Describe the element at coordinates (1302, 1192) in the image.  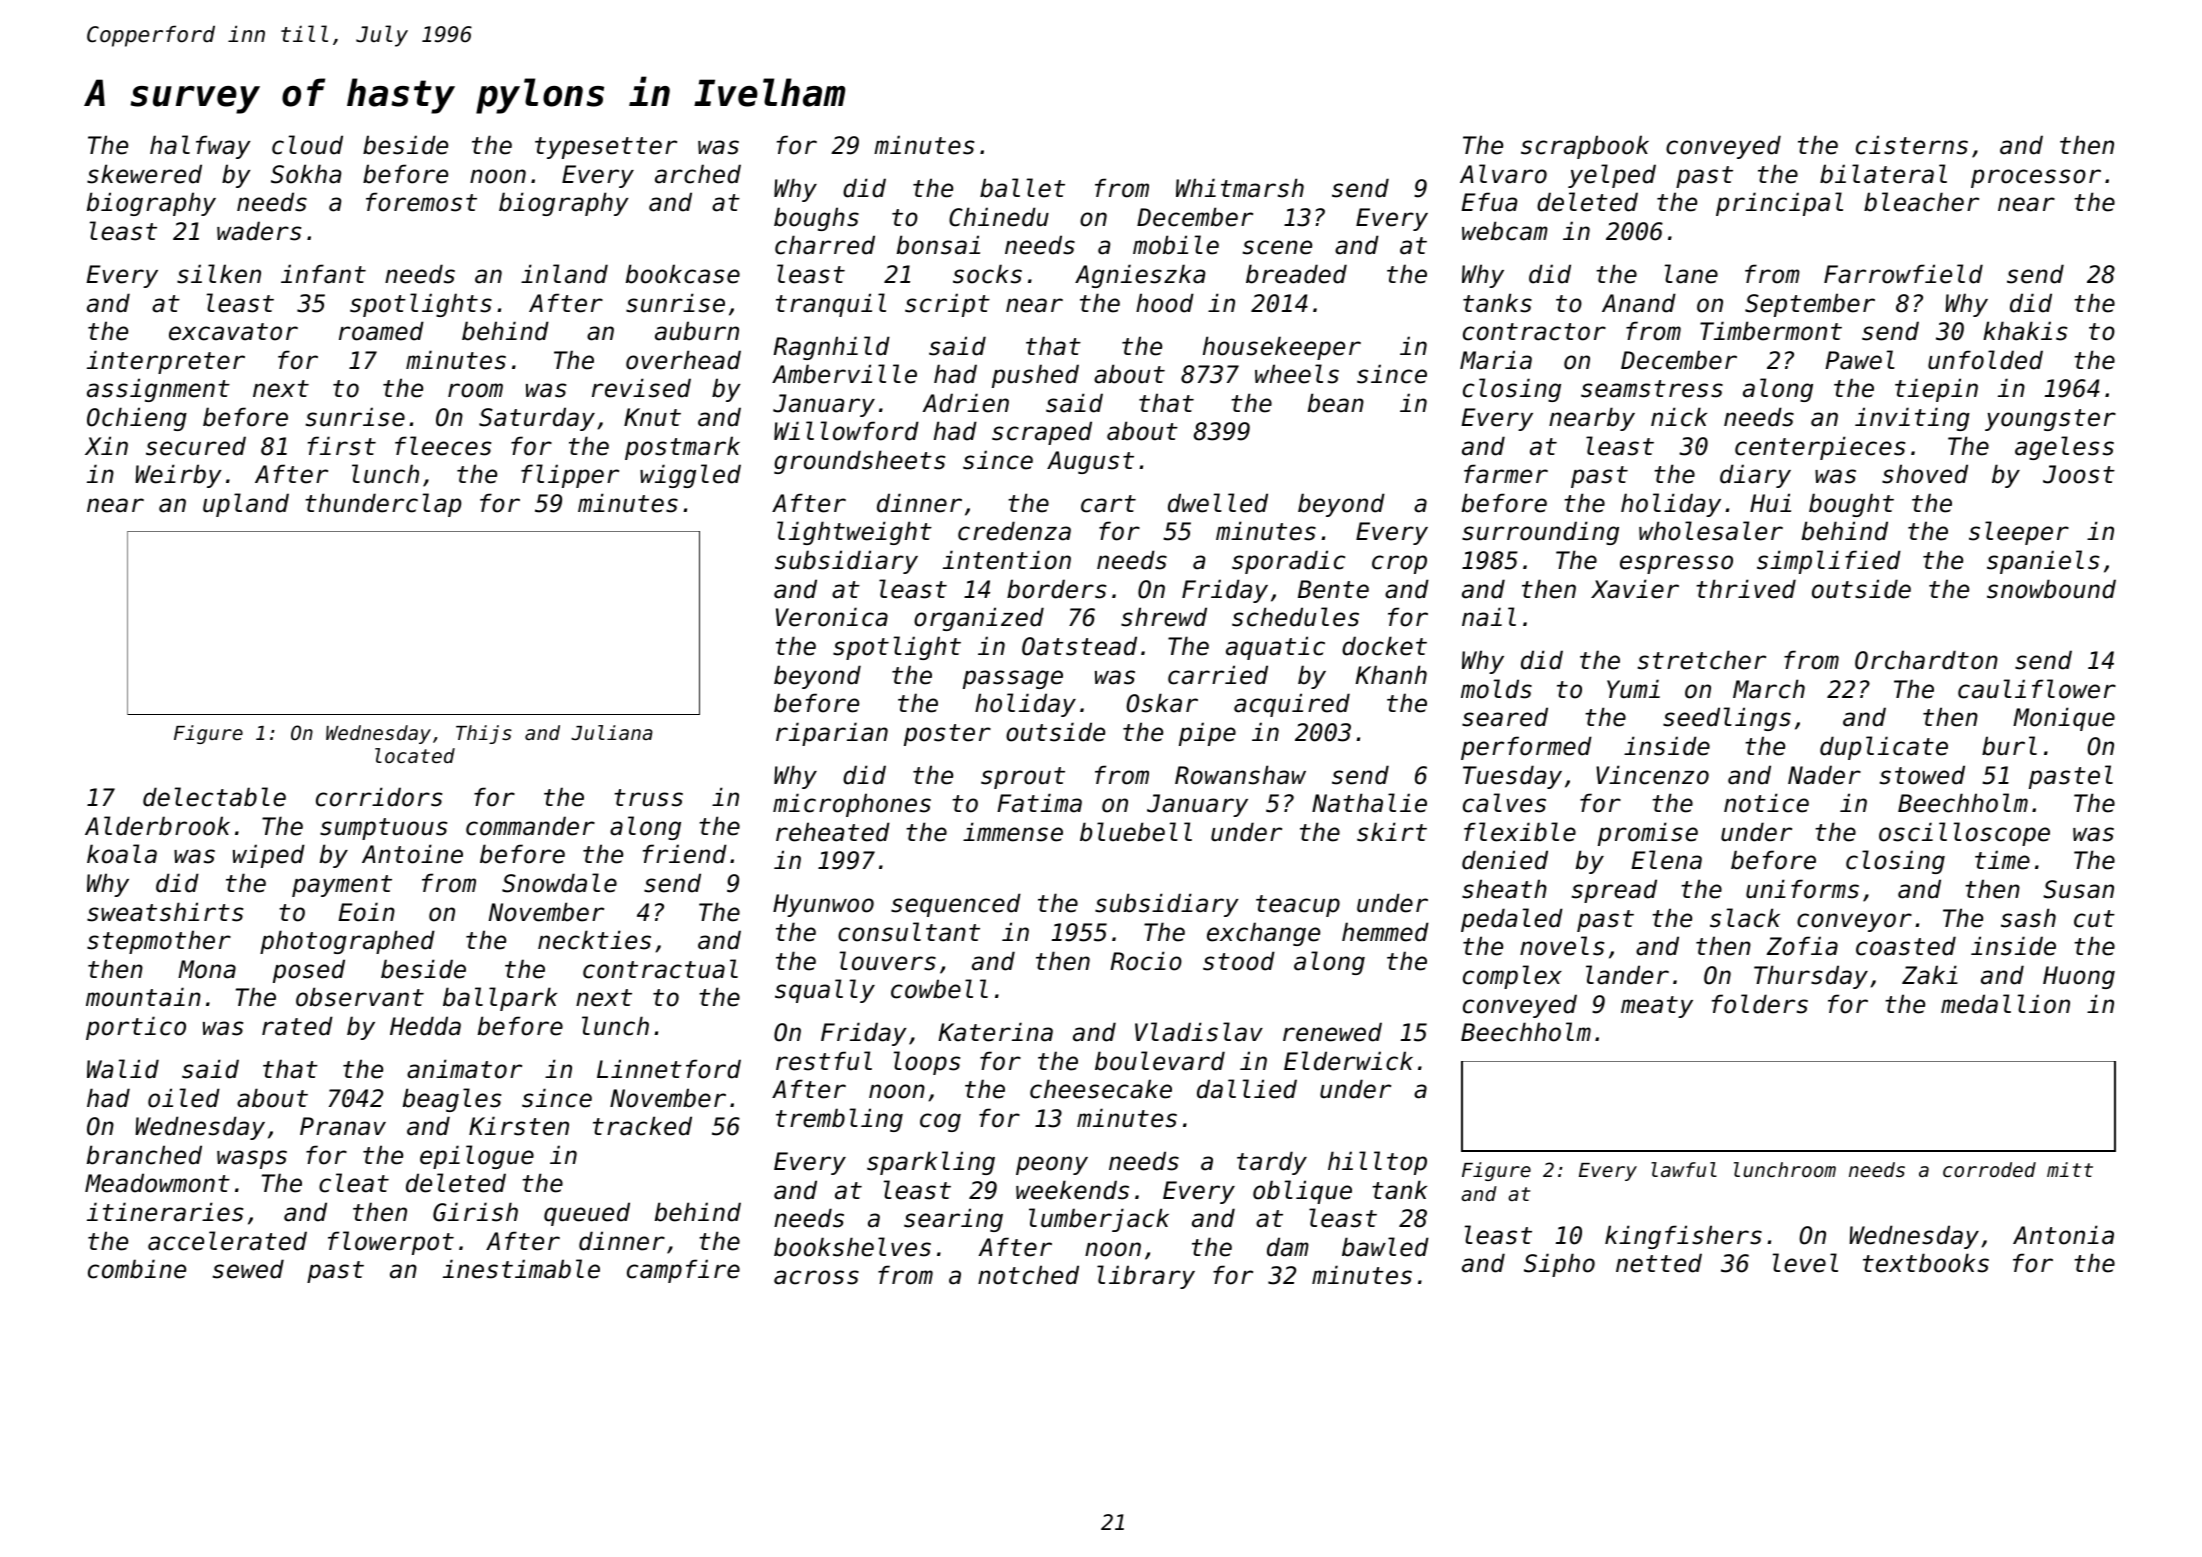
I see `oblique` at that location.
